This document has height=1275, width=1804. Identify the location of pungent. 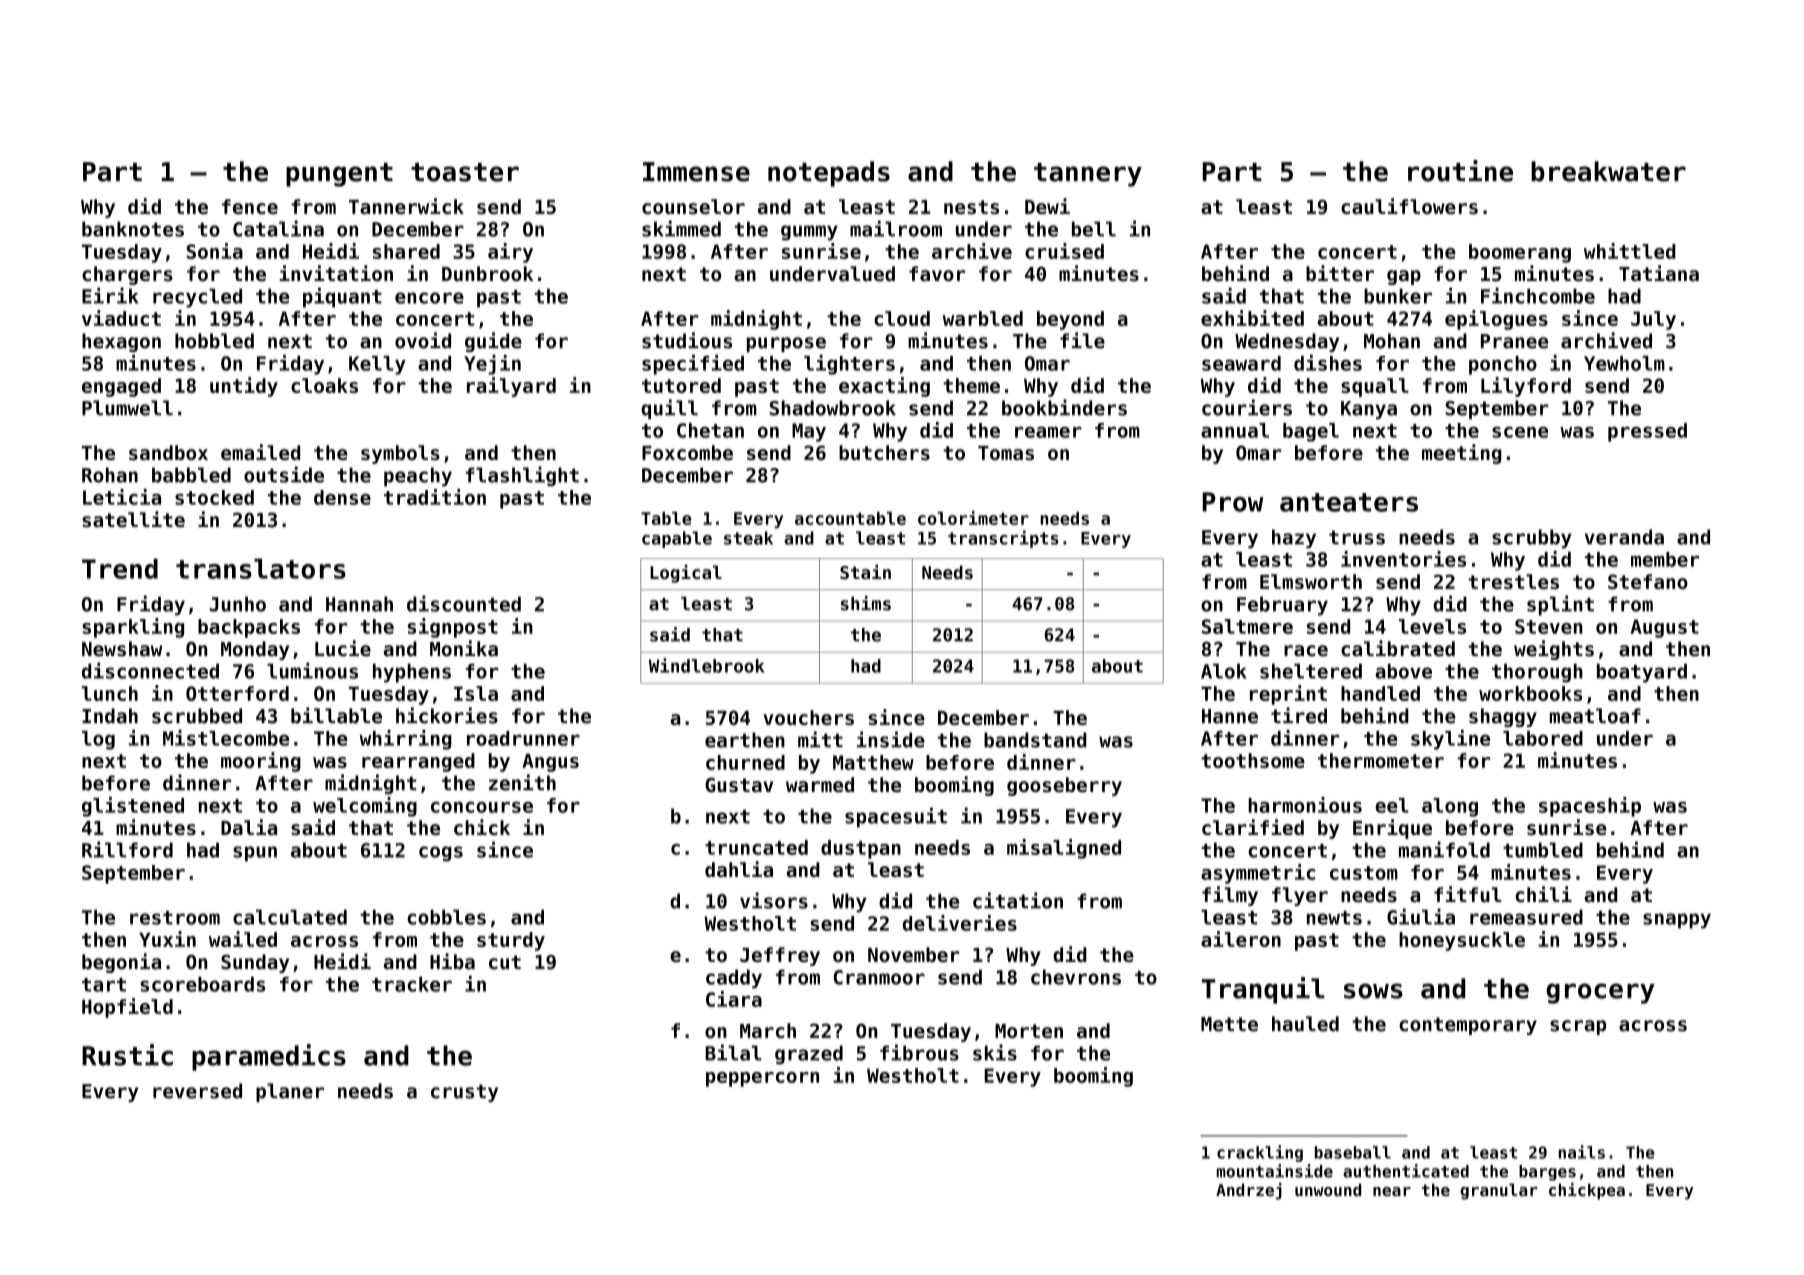
(339, 175).
